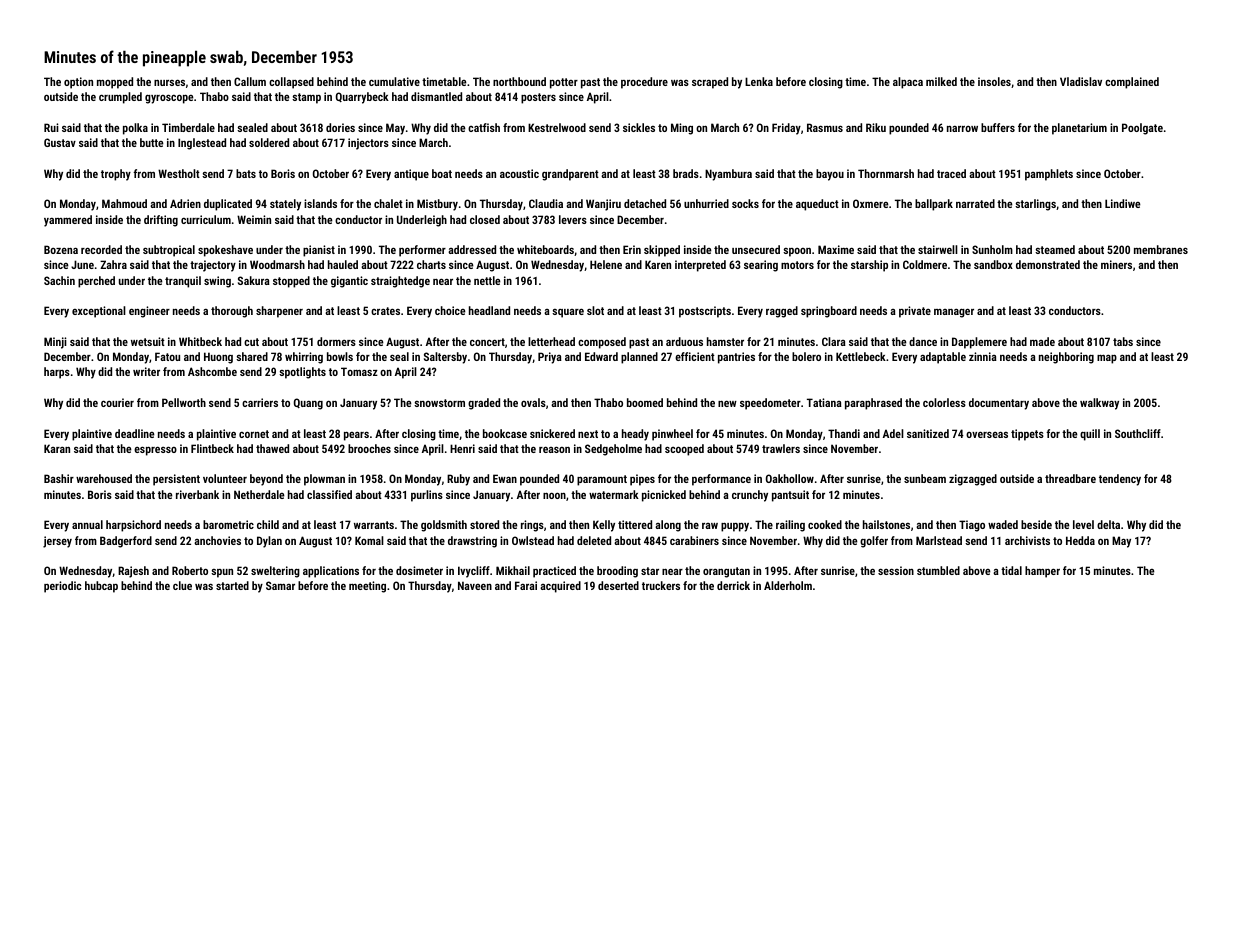 This page has width=1233, height=952. I want to click on Callum, so click(250, 81).
